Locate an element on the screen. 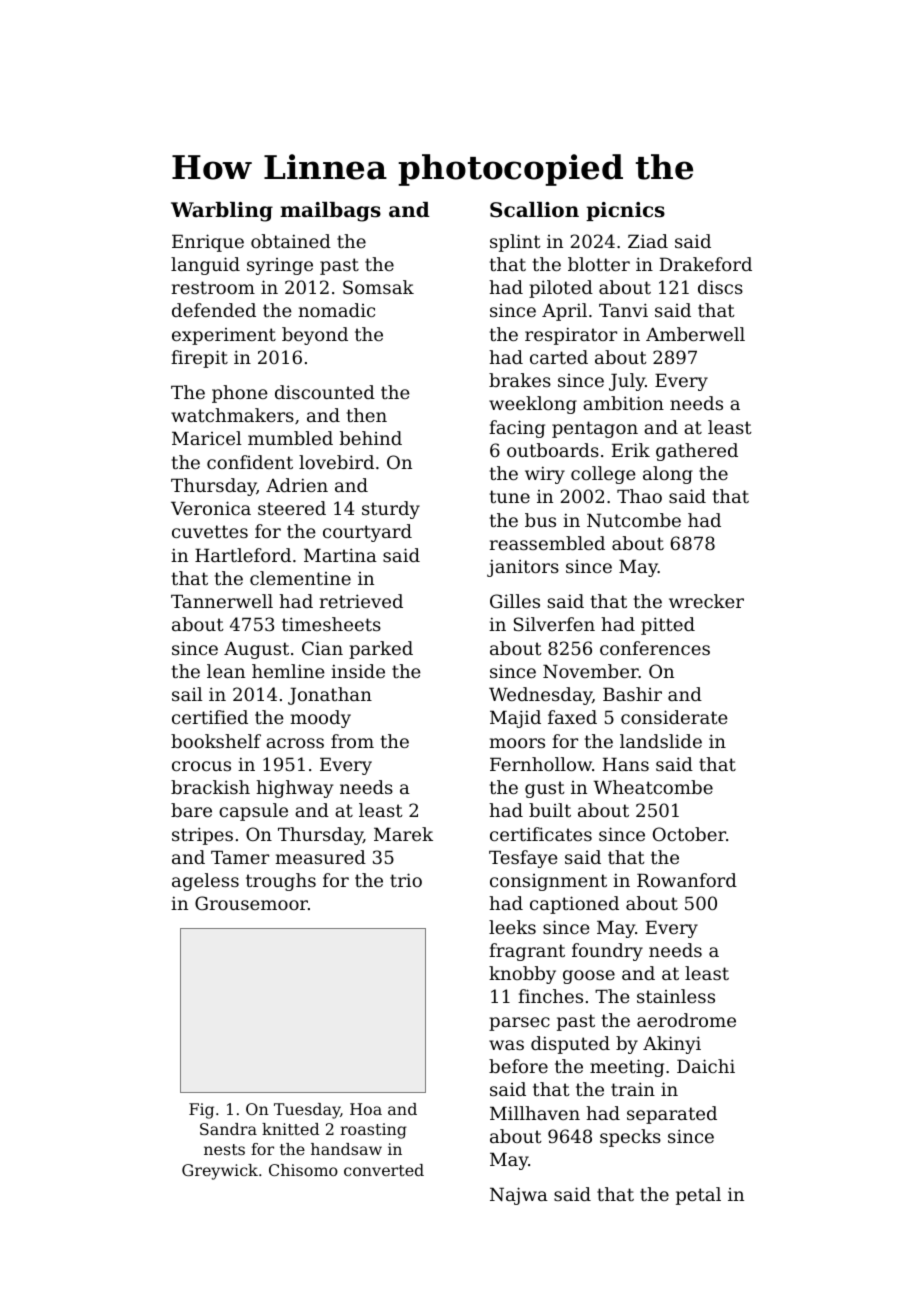 The width and height of the screenshot is (924, 1311). Somsak is located at coordinates (378, 287).
